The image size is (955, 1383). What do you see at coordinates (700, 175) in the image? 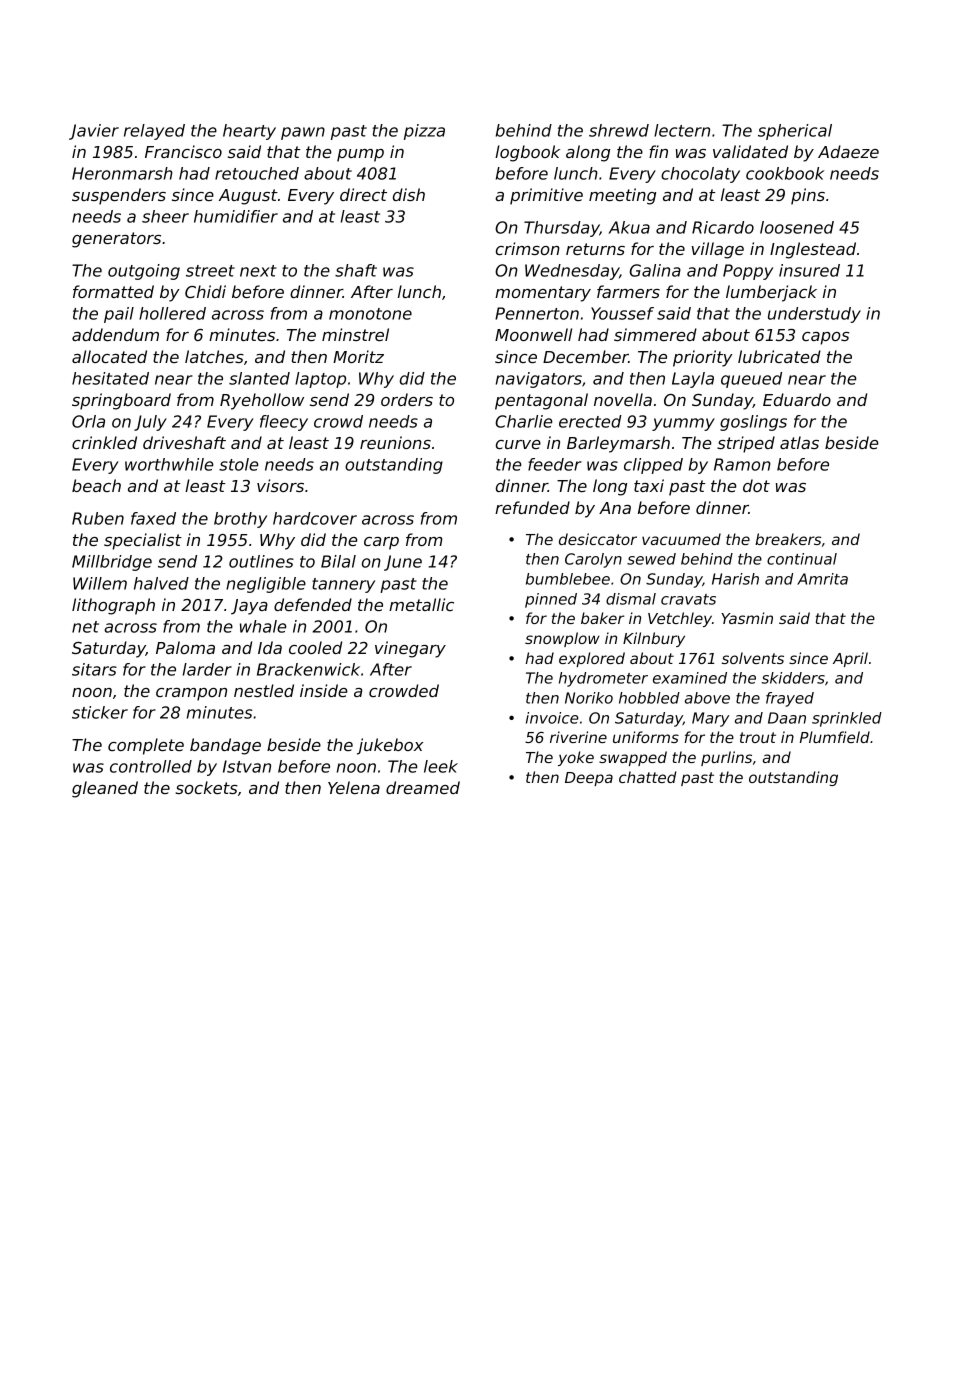
I see `chocolaty` at bounding box center [700, 175].
